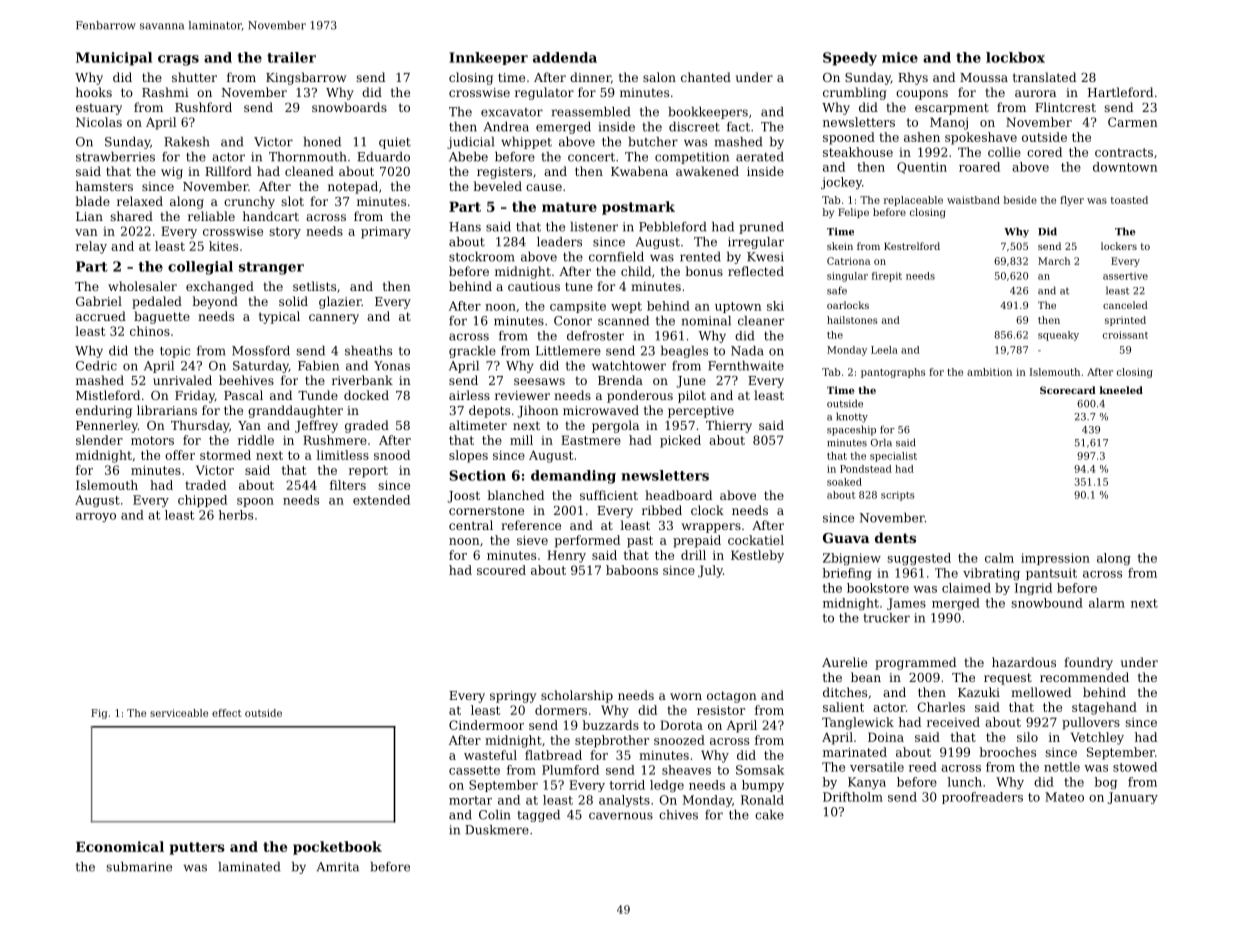 The height and width of the page is (952, 1233). I want to click on effect, so click(226, 713).
